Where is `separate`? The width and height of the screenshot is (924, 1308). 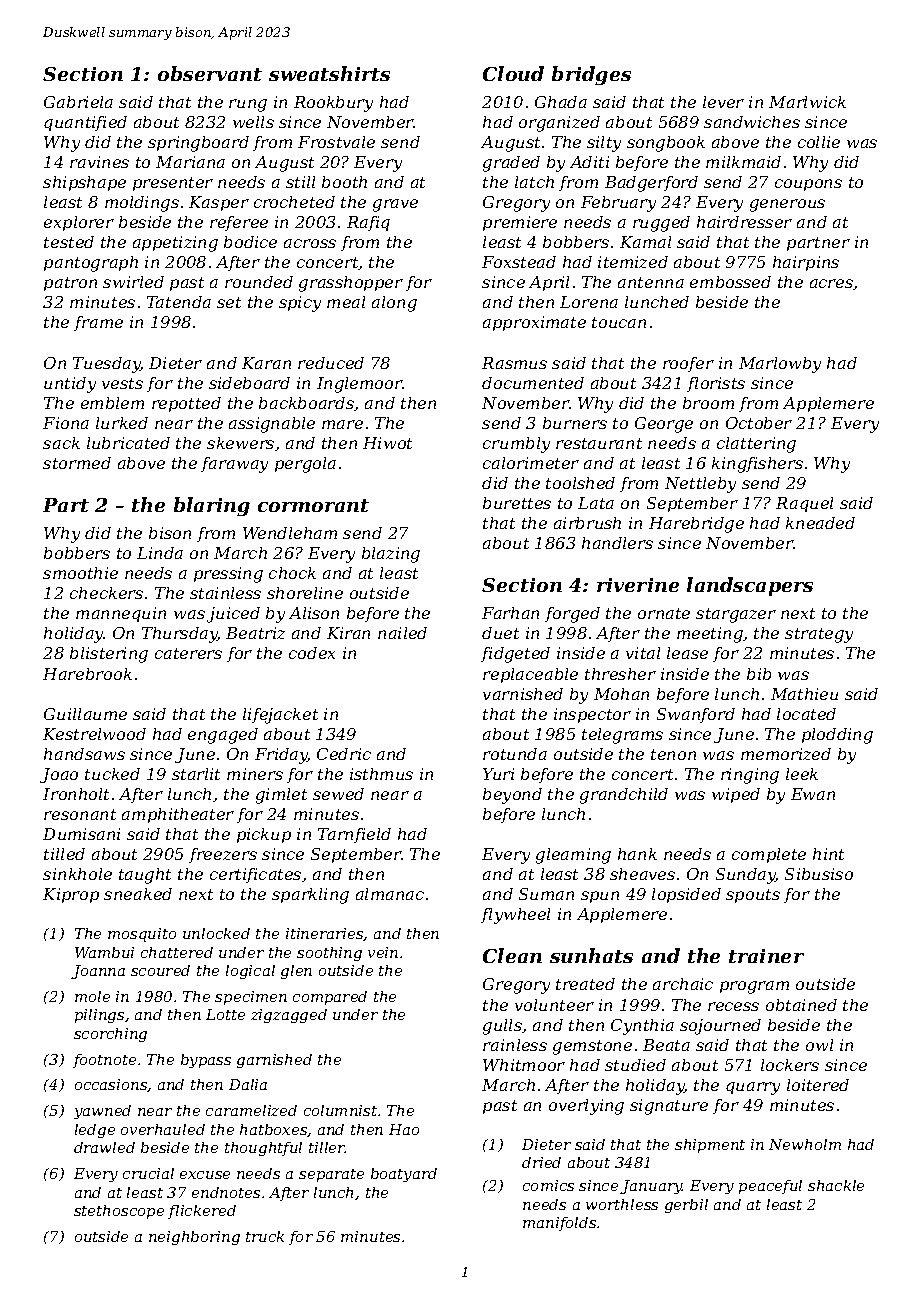
separate is located at coordinates (331, 1175).
